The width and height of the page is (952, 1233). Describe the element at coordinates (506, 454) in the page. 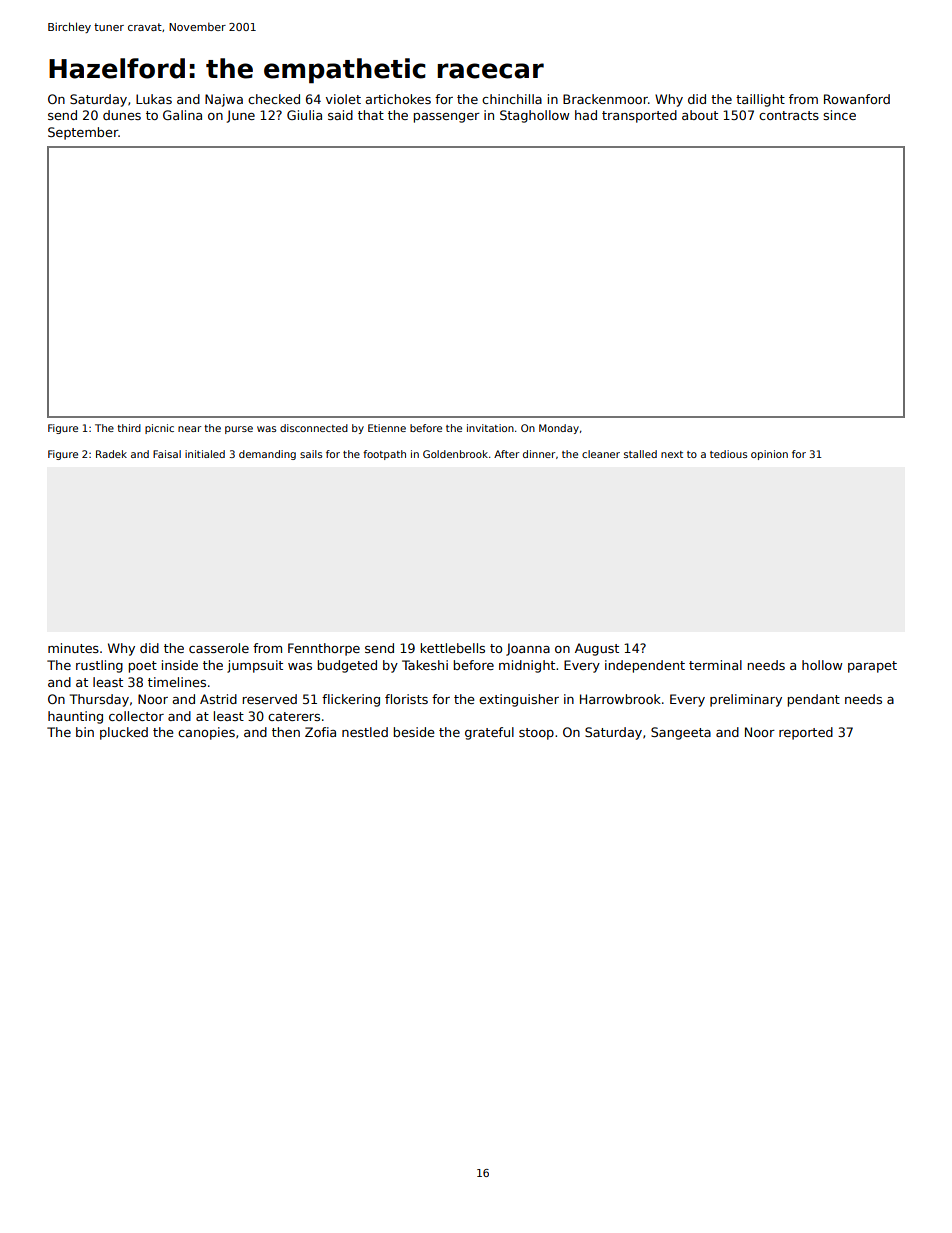

I see `After` at that location.
